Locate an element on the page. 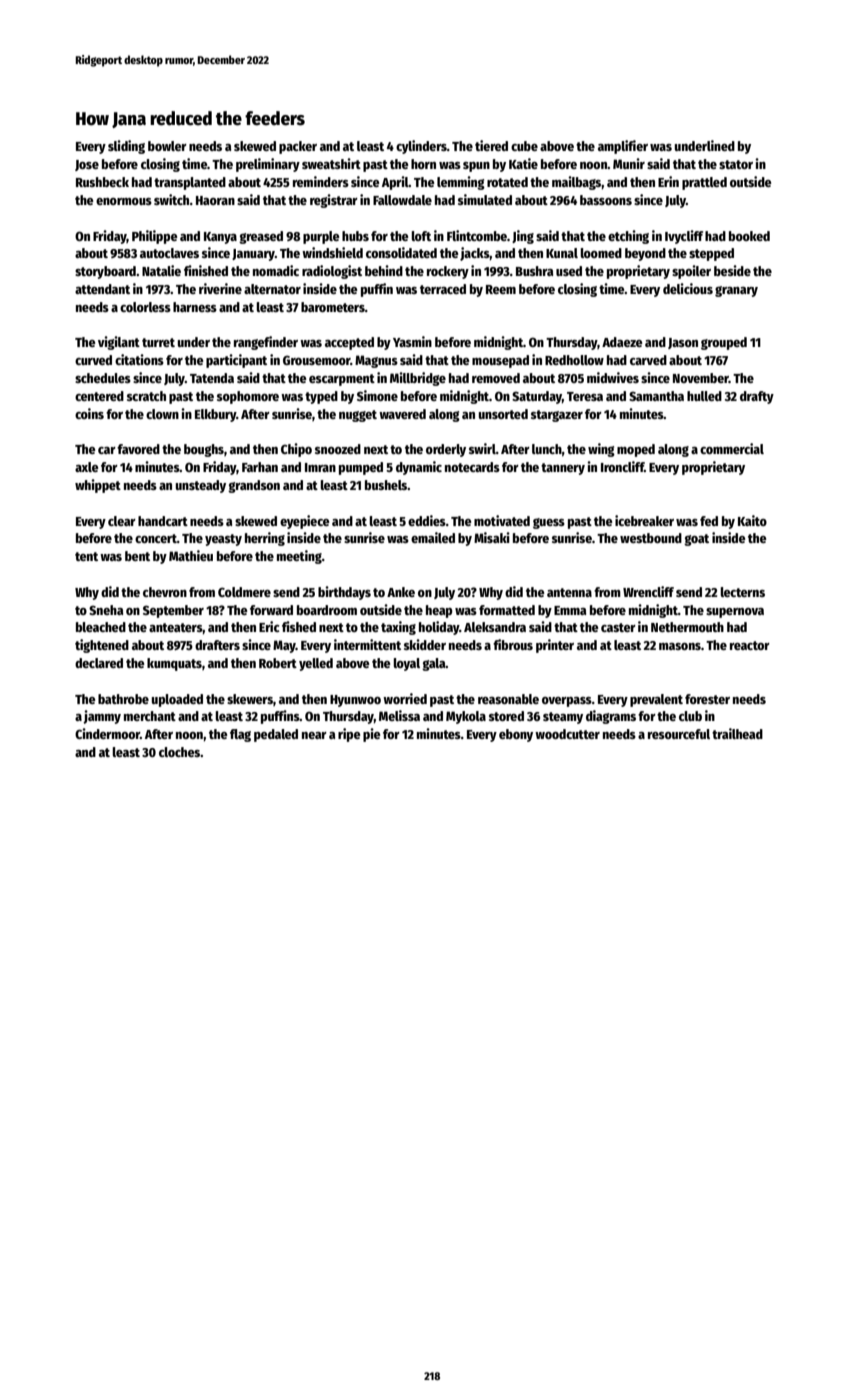 The width and height of the page is (849, 1400). amplifier is located at coordinates (623, 147).
